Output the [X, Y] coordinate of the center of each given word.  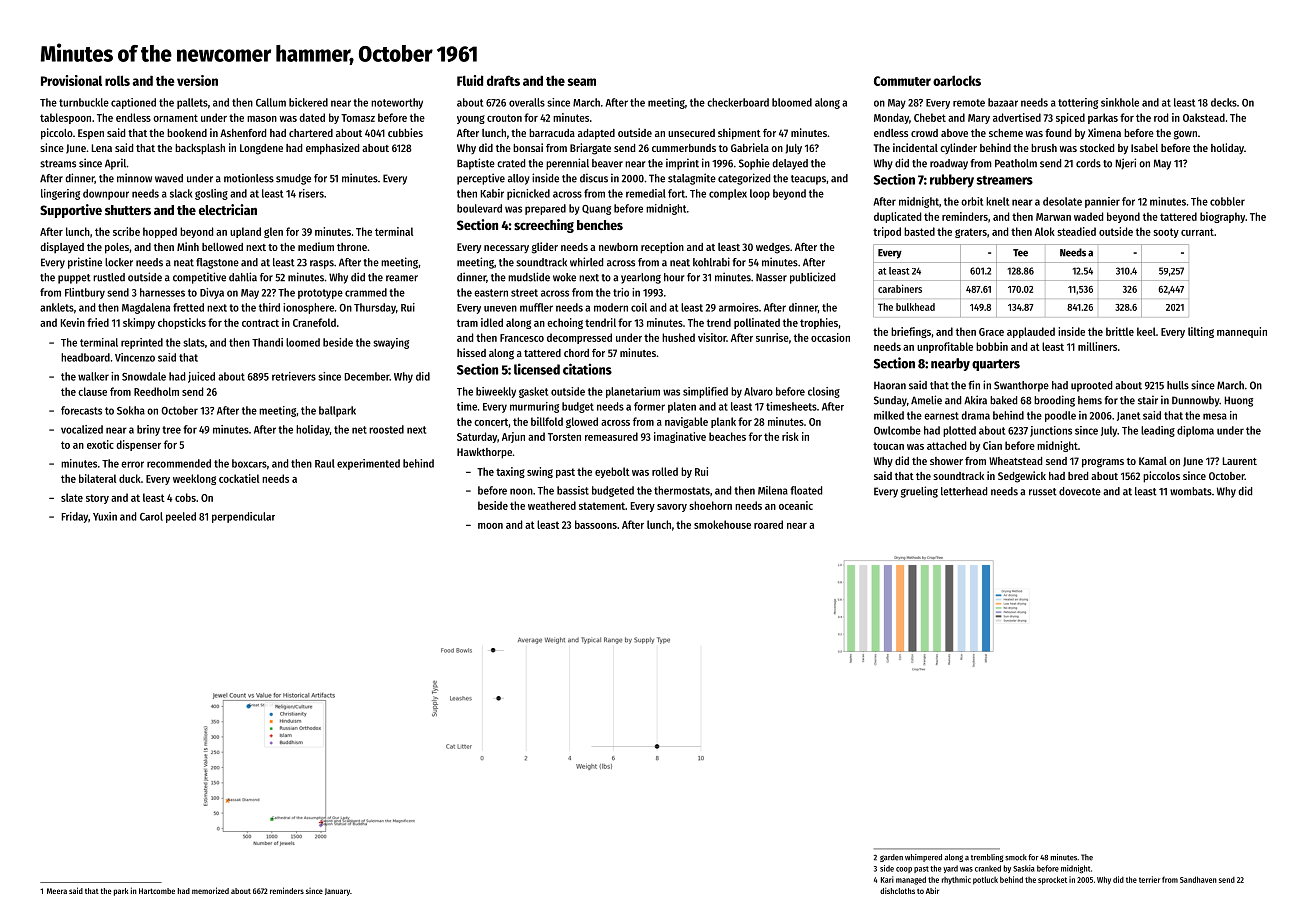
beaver [607, 163]
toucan [888, 446]
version [197, 80]
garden [891, 858]
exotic [100, 444]
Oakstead [1204, 117]
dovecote [1080, 491]
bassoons [596, 524]
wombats [1191, 491]
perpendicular [243, 517]
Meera [57, 891]
